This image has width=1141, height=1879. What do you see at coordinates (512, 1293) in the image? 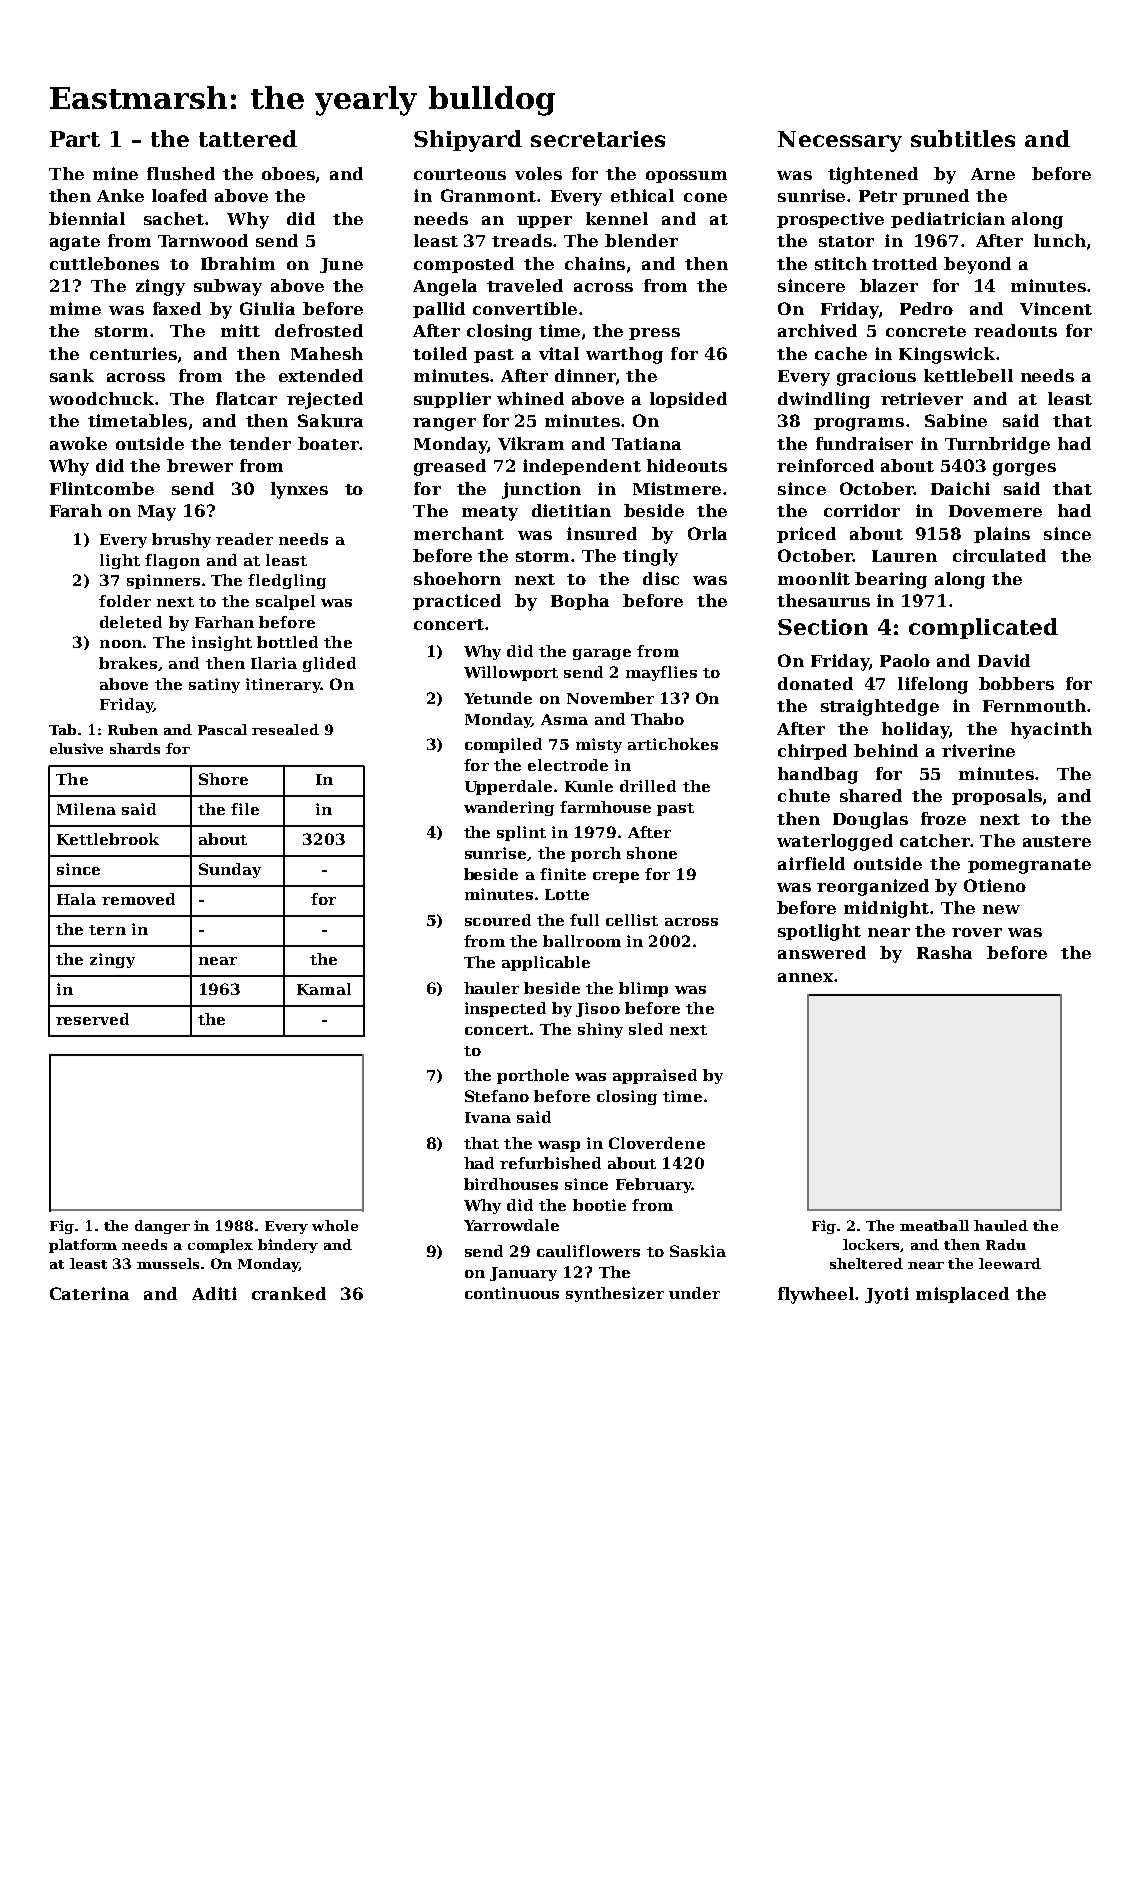
I see `continuous` at bounding box center [512, 1293].
